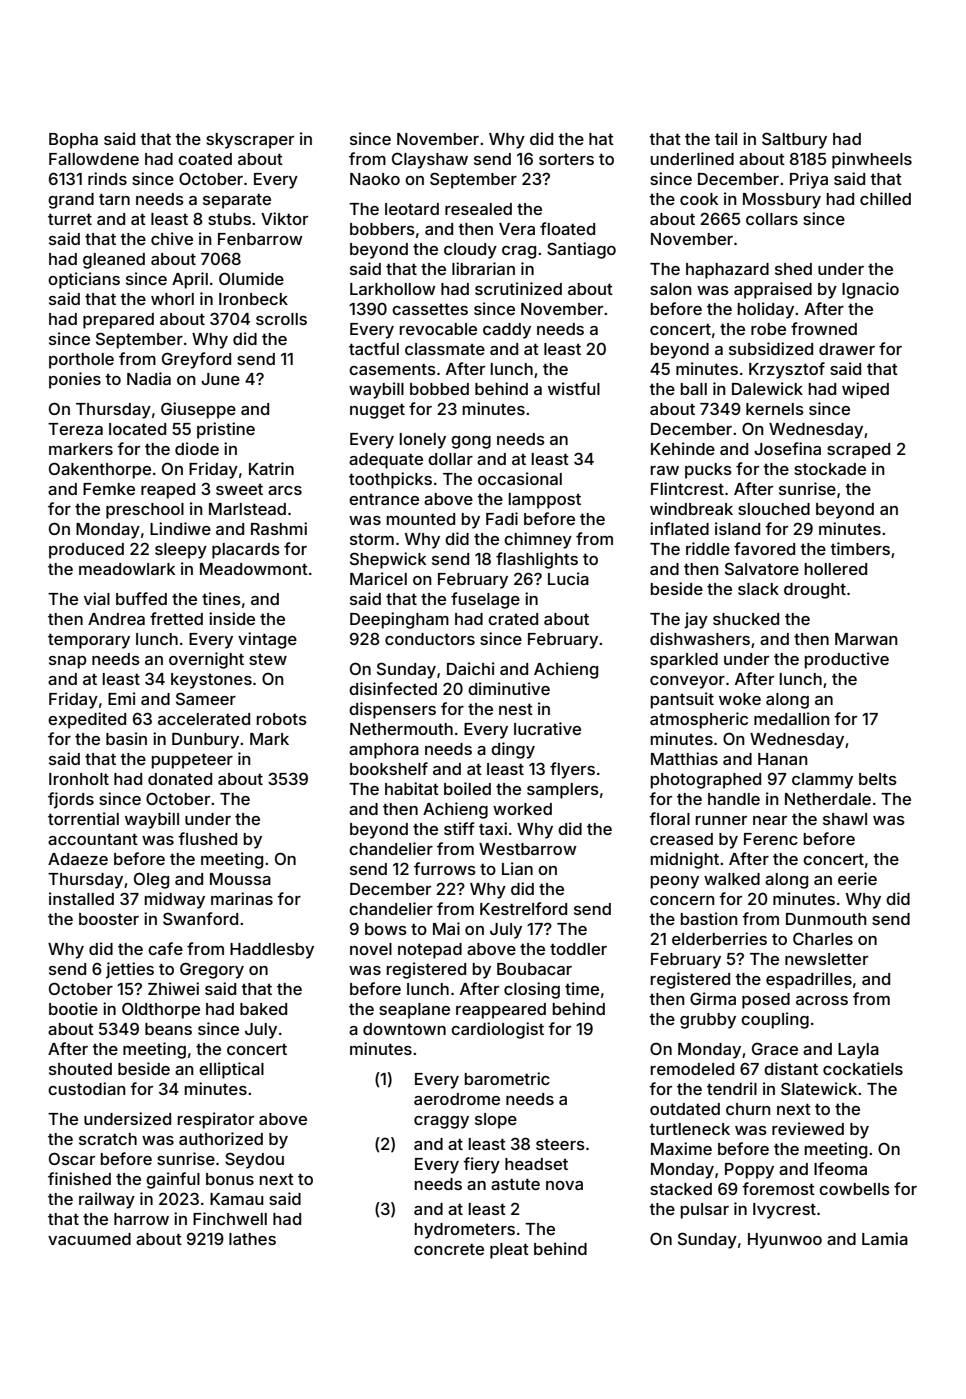 The width and height of the screenshot is (966, 1399). I want to click on tail, so click(726, 138).
